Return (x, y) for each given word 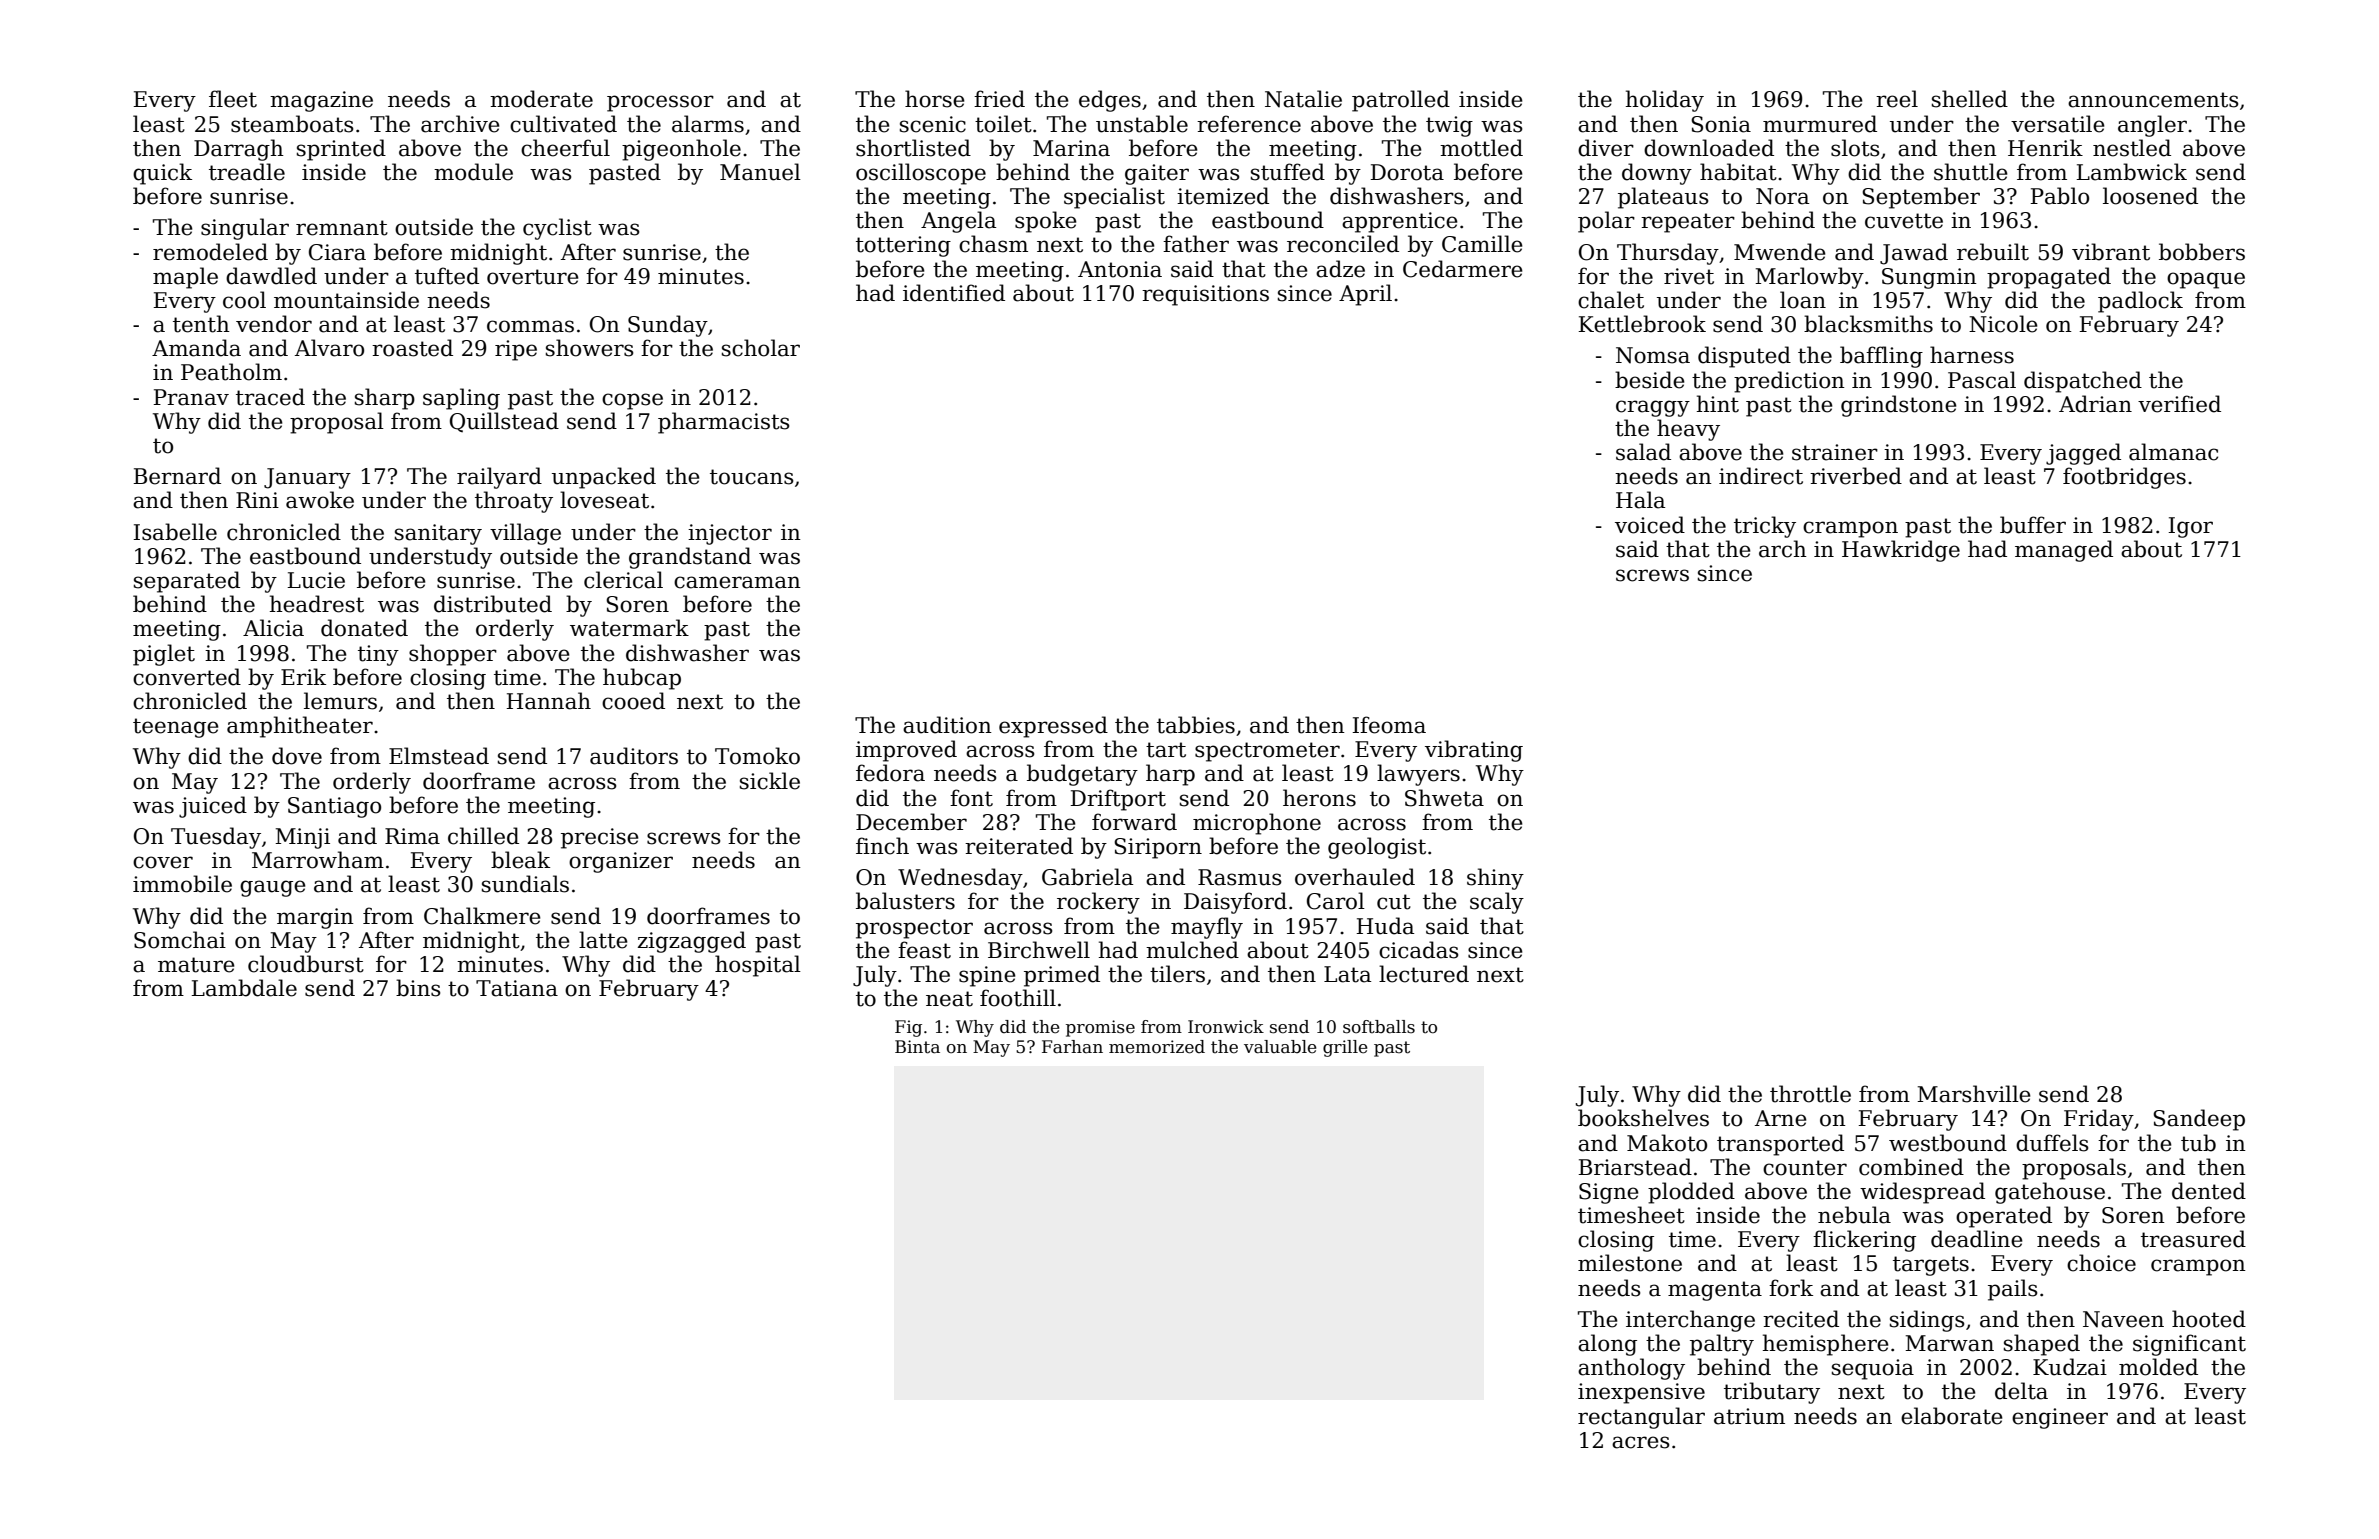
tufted (447, 276)
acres (1641, 1442)
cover (163, 862)
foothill (1018, 998)
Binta (917, 1047)
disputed (1744, 357)
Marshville (1974, 1094)
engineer (2060, 1418)
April (1365, 295)
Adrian (2095, 404)
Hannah (548, 701)
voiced (1650, 525)
